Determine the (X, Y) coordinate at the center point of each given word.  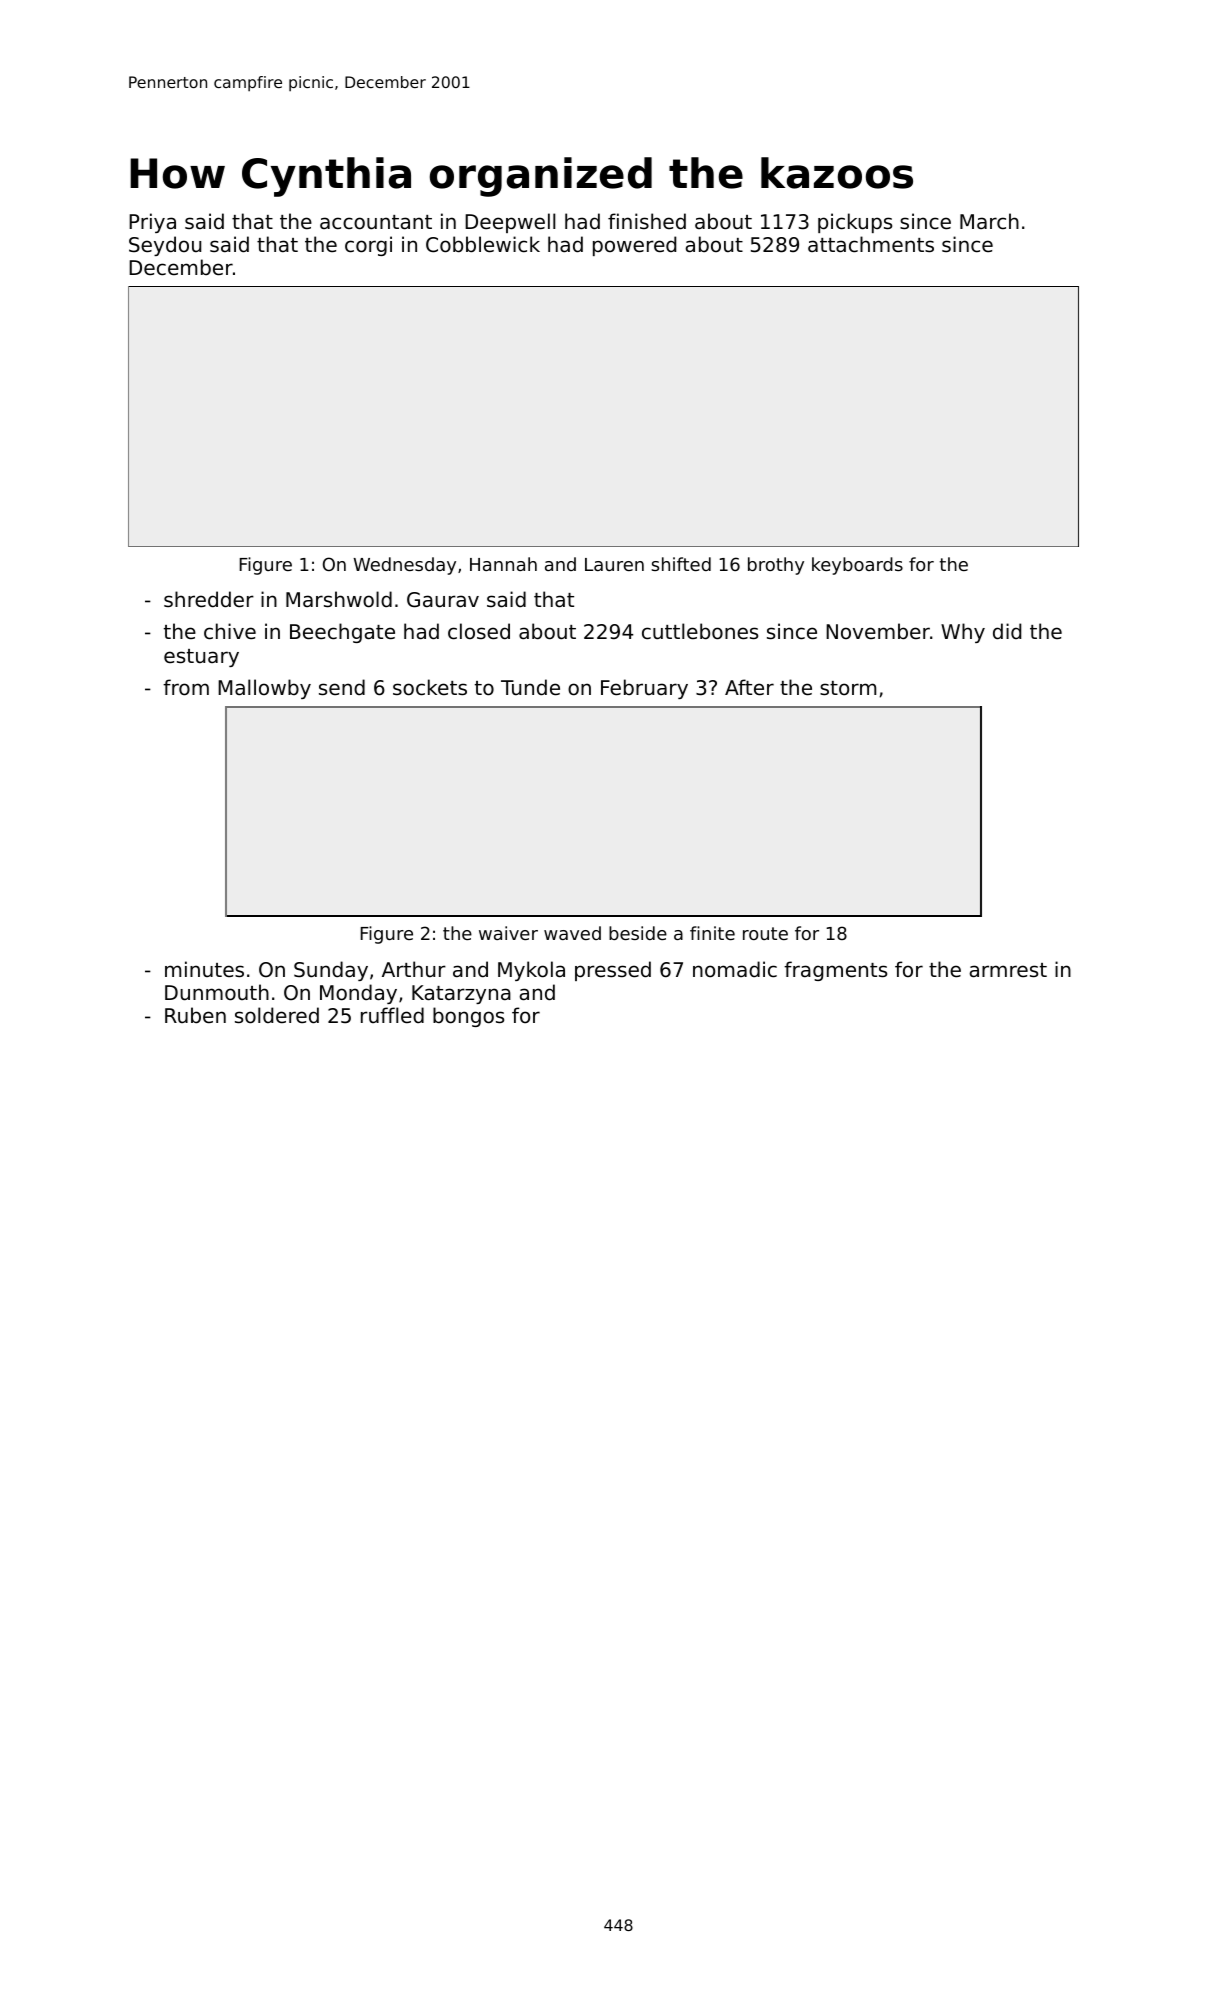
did (1007, 631)
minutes (204, 969)
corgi (368, 246)
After (749, 687)
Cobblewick (483, 244)
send (342, 687)
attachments (871, 244)
